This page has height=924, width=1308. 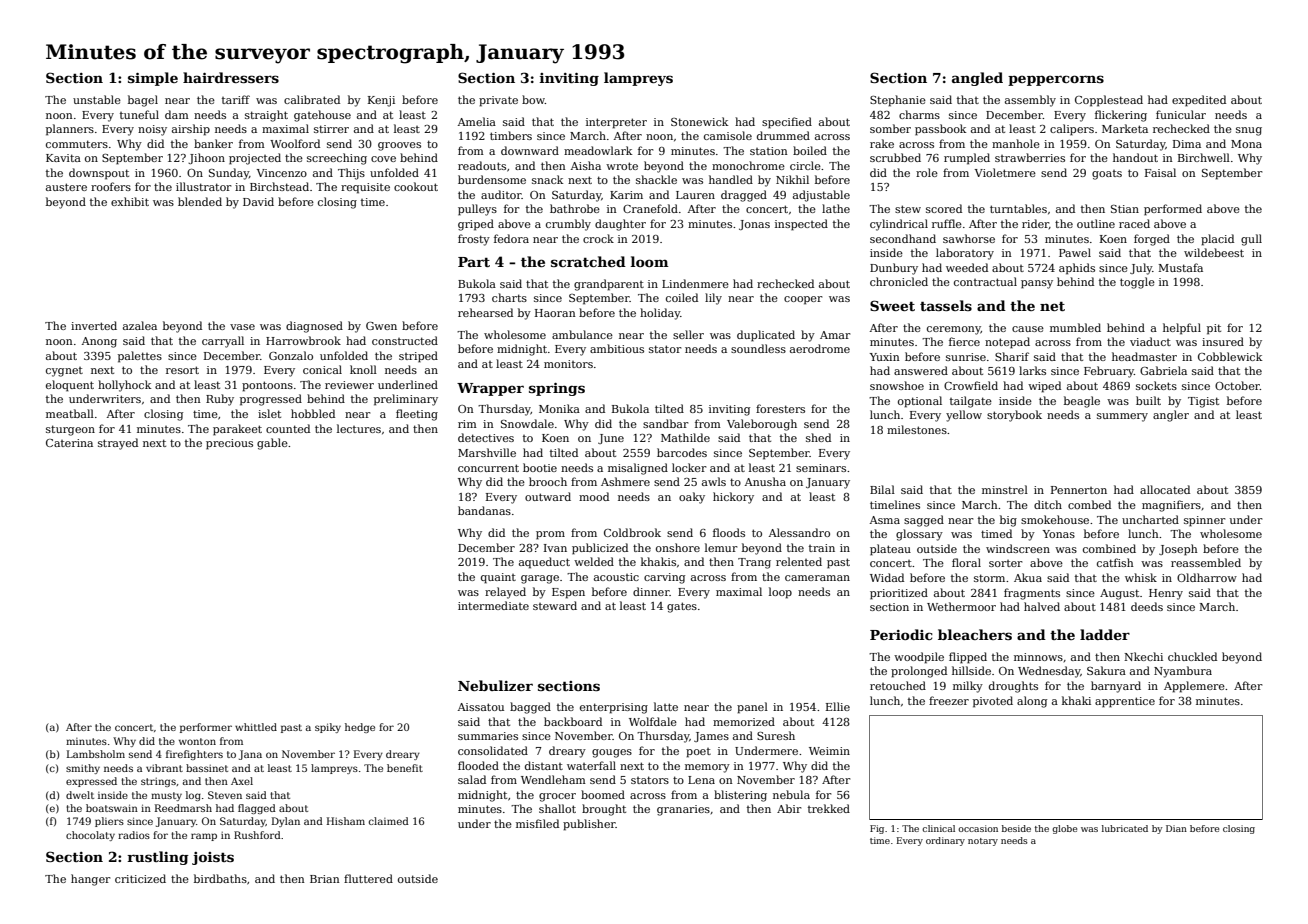 I want to click on adjustable, so click(x=821, y=196).
